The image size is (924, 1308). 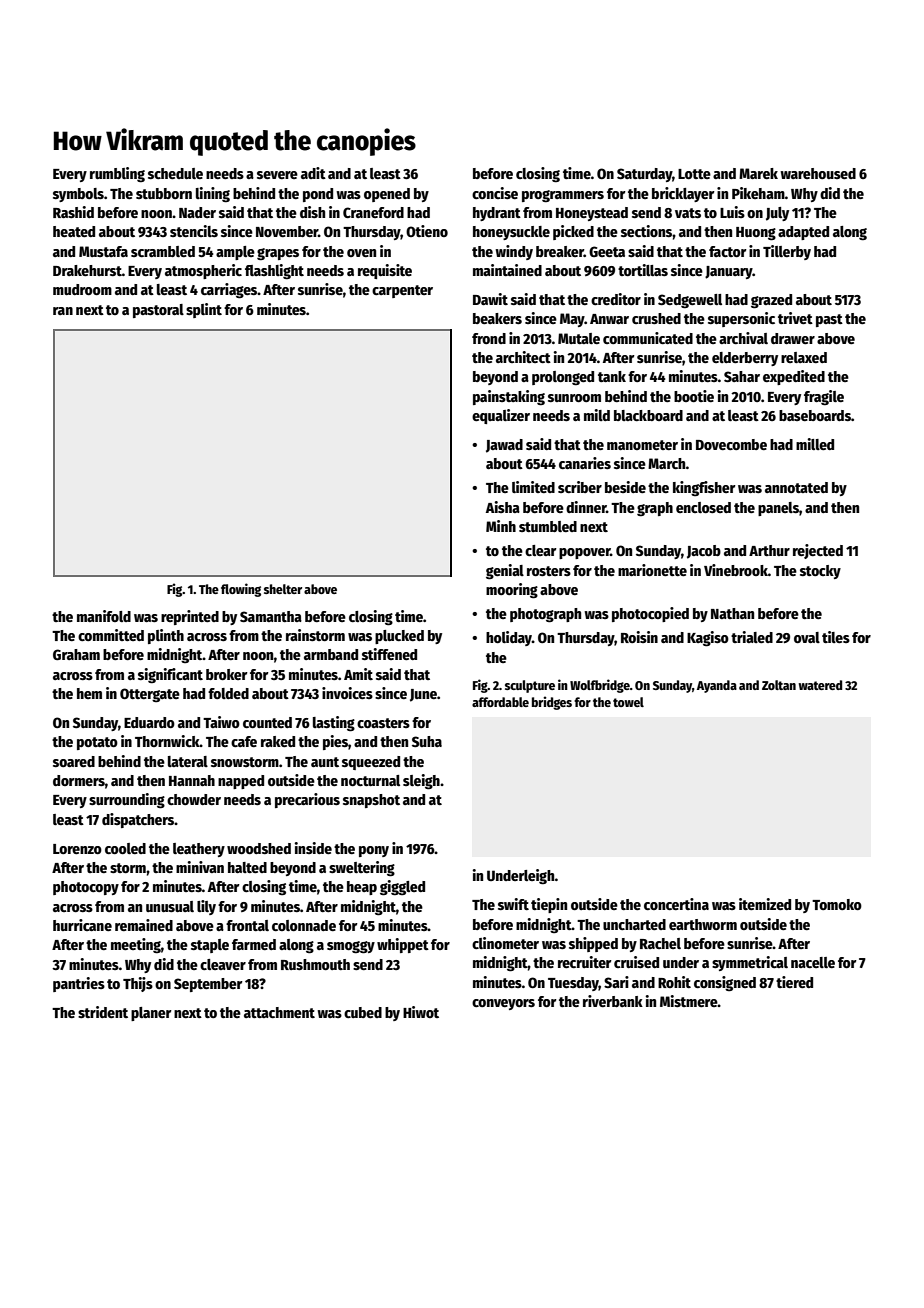 I want to click on relaxed, so click(x=804, y=357).
